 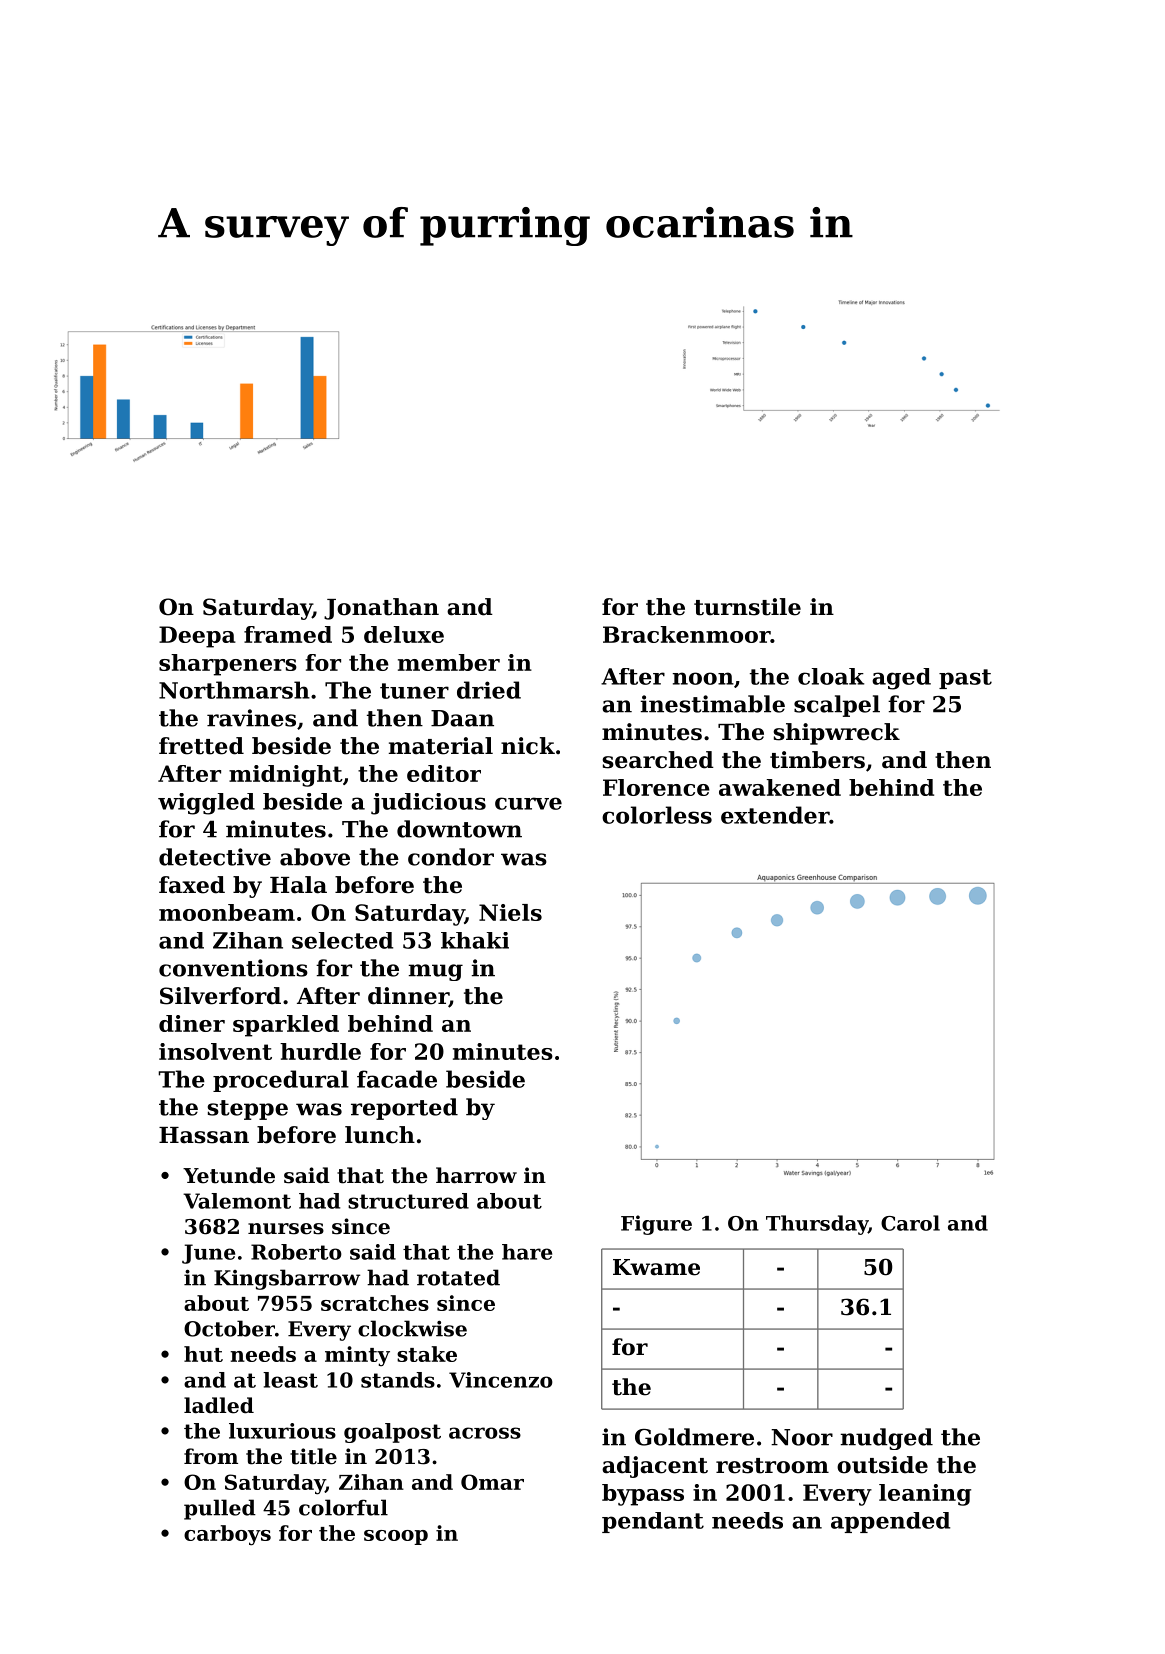 What do you see at coordinates (428, 804) in the screenshot?
I see `judicious` at bounding box center [428, 804].
